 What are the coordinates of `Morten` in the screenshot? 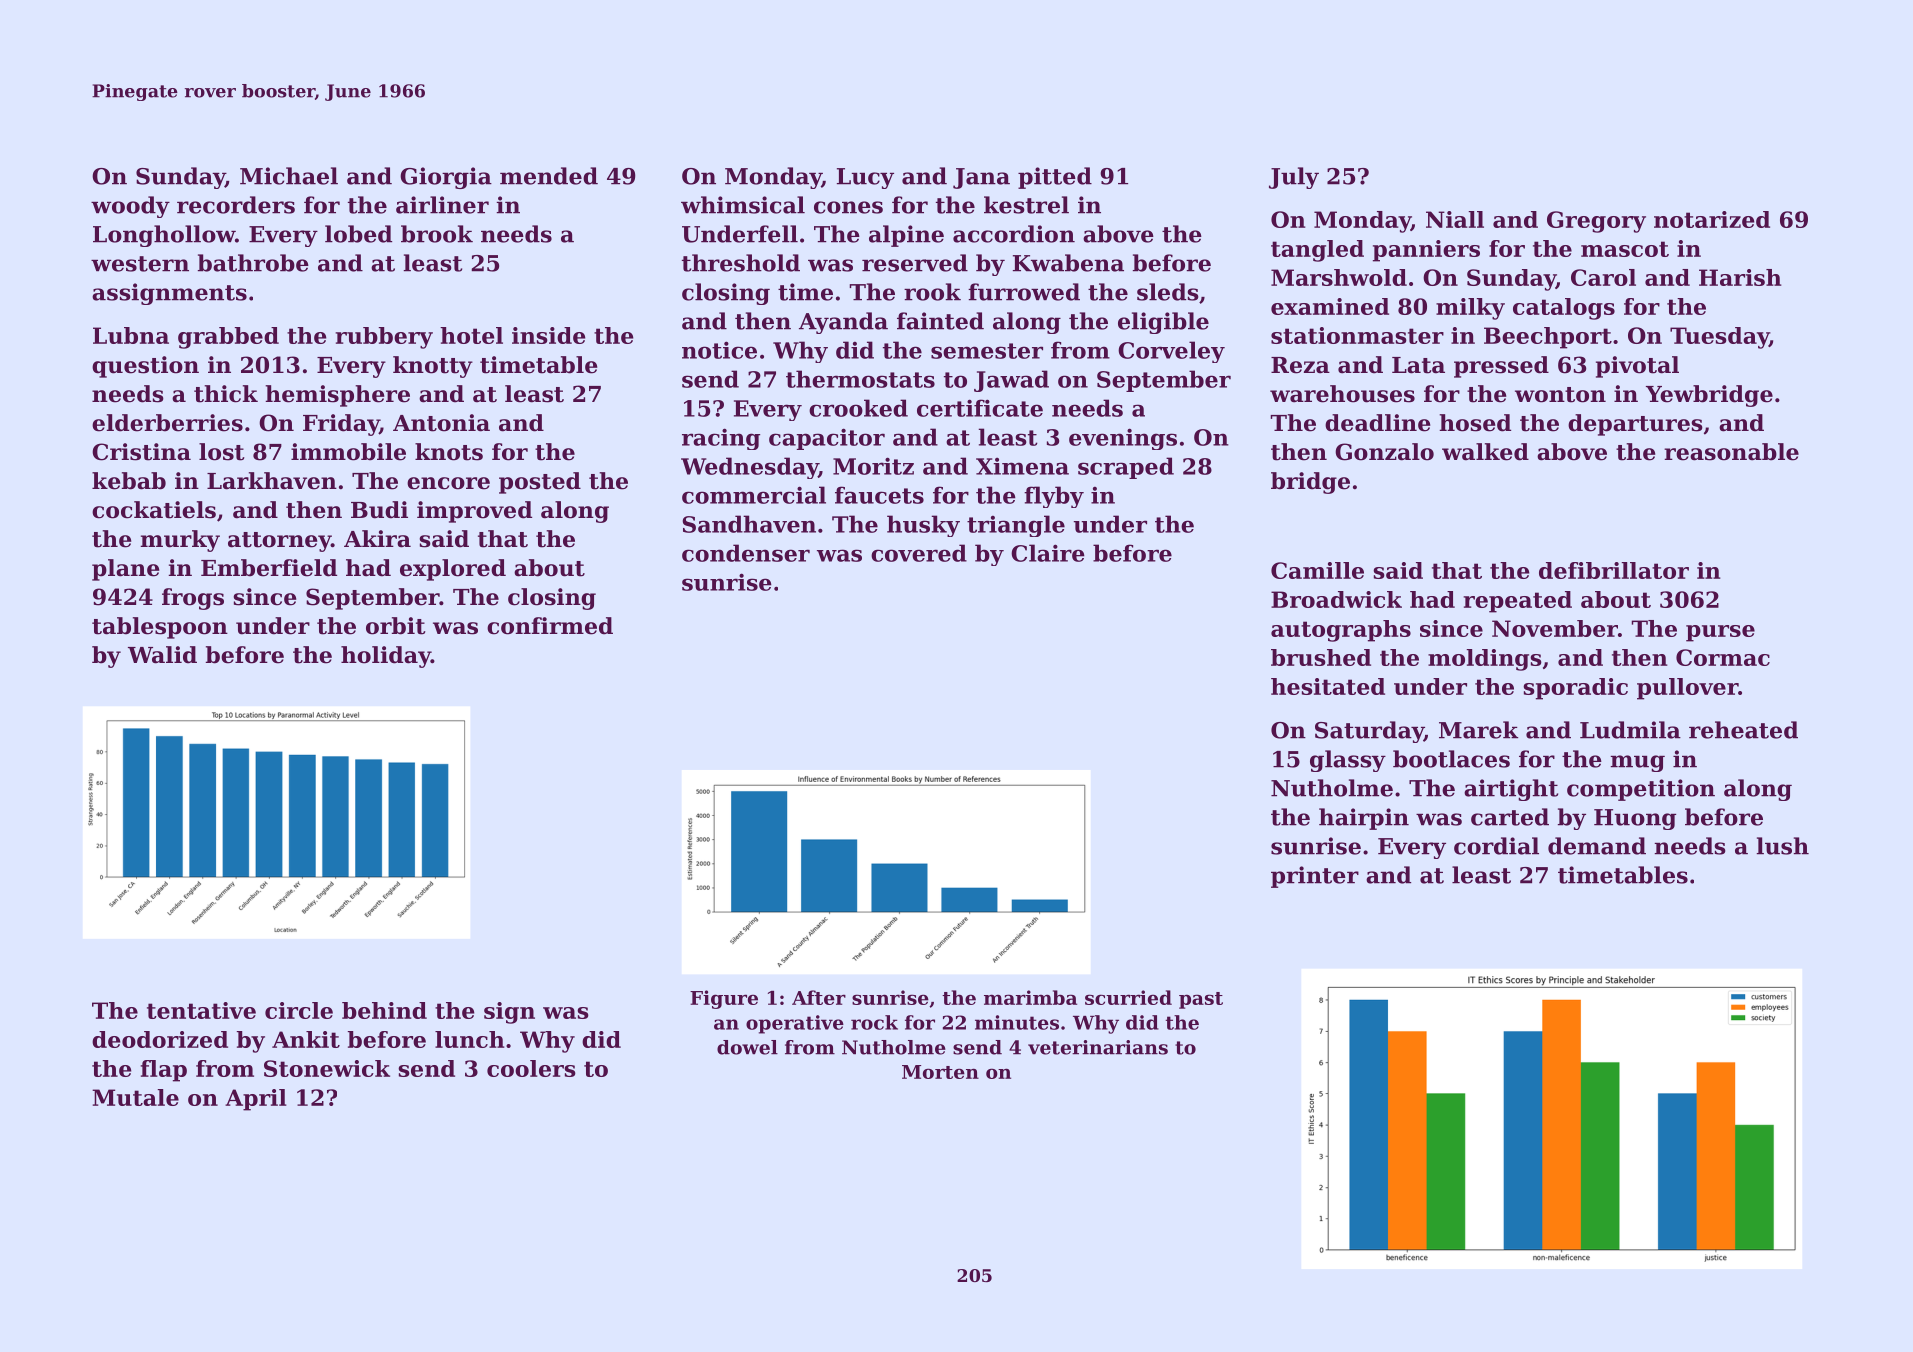 It's located at (940, 1072).
